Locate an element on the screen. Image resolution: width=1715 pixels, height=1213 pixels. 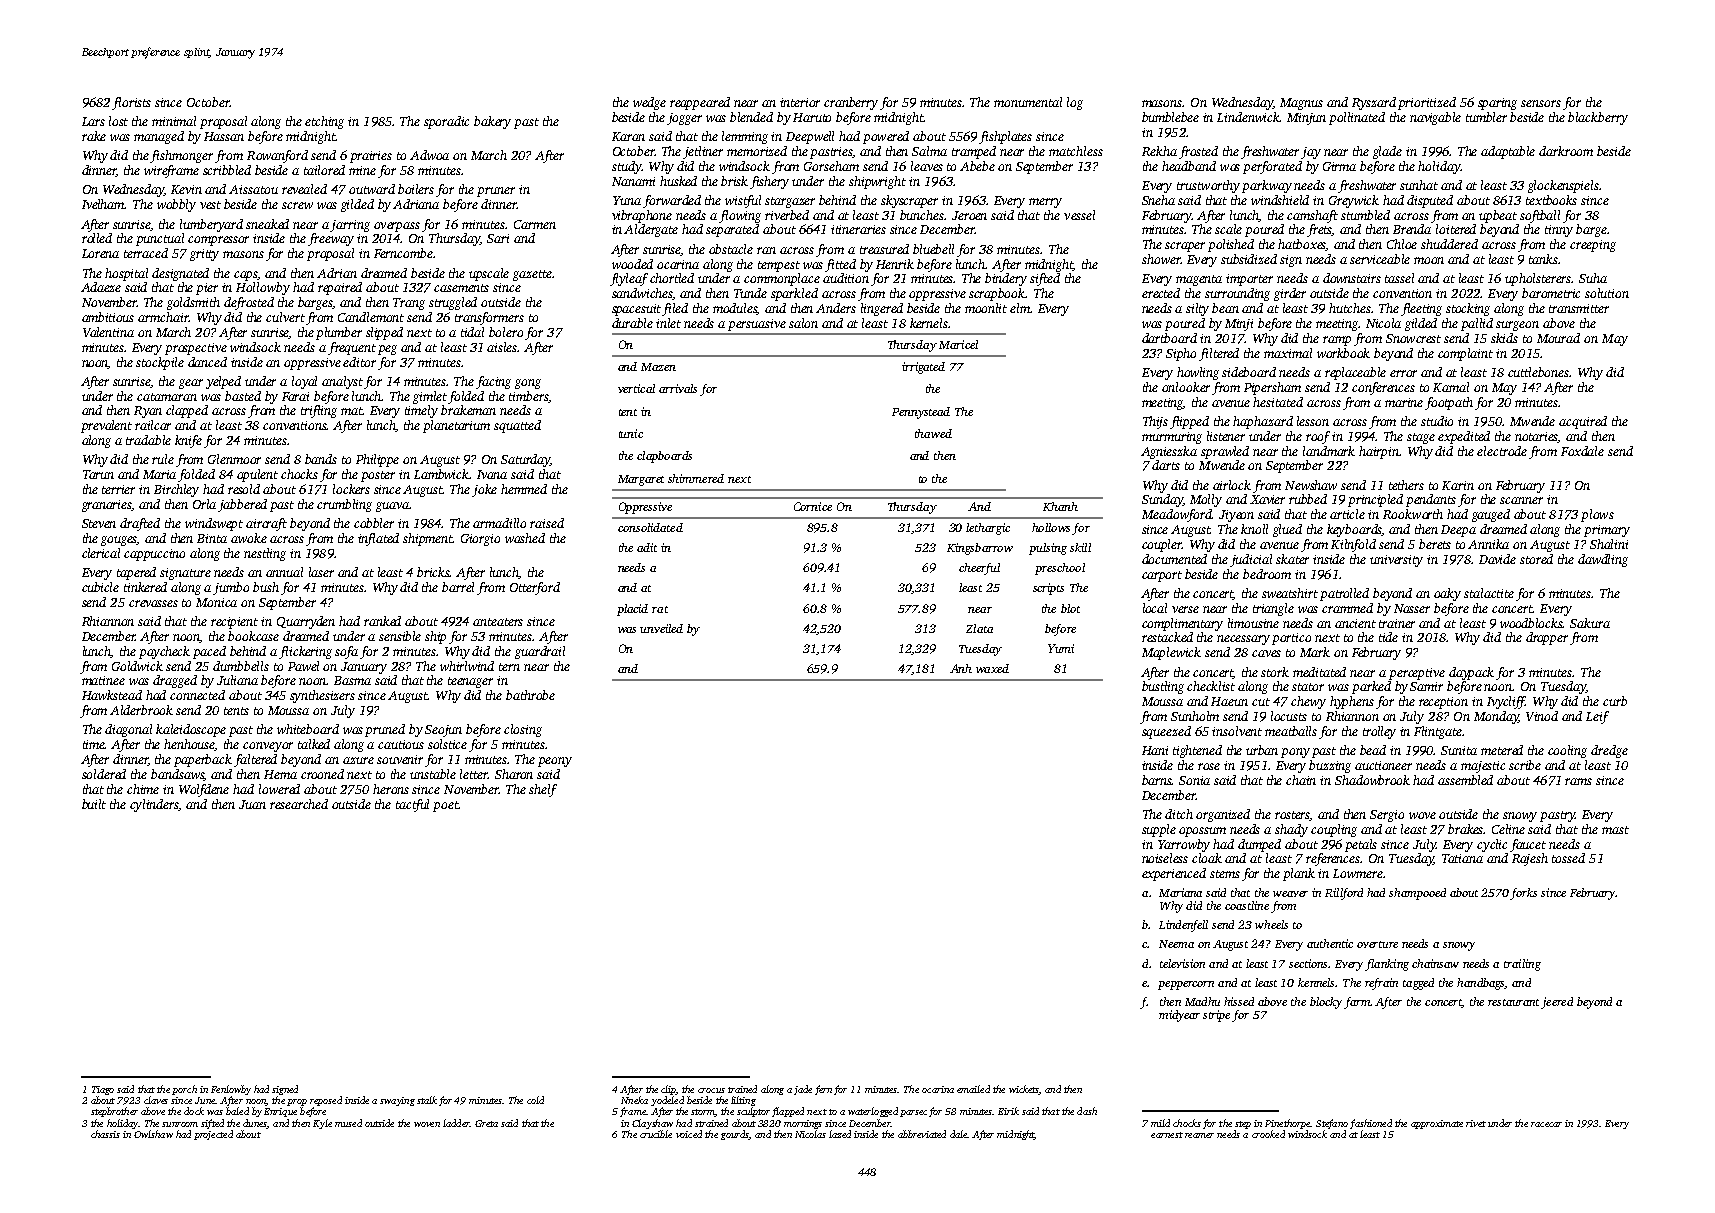
bindery is located at coordinates (1006, 279).
